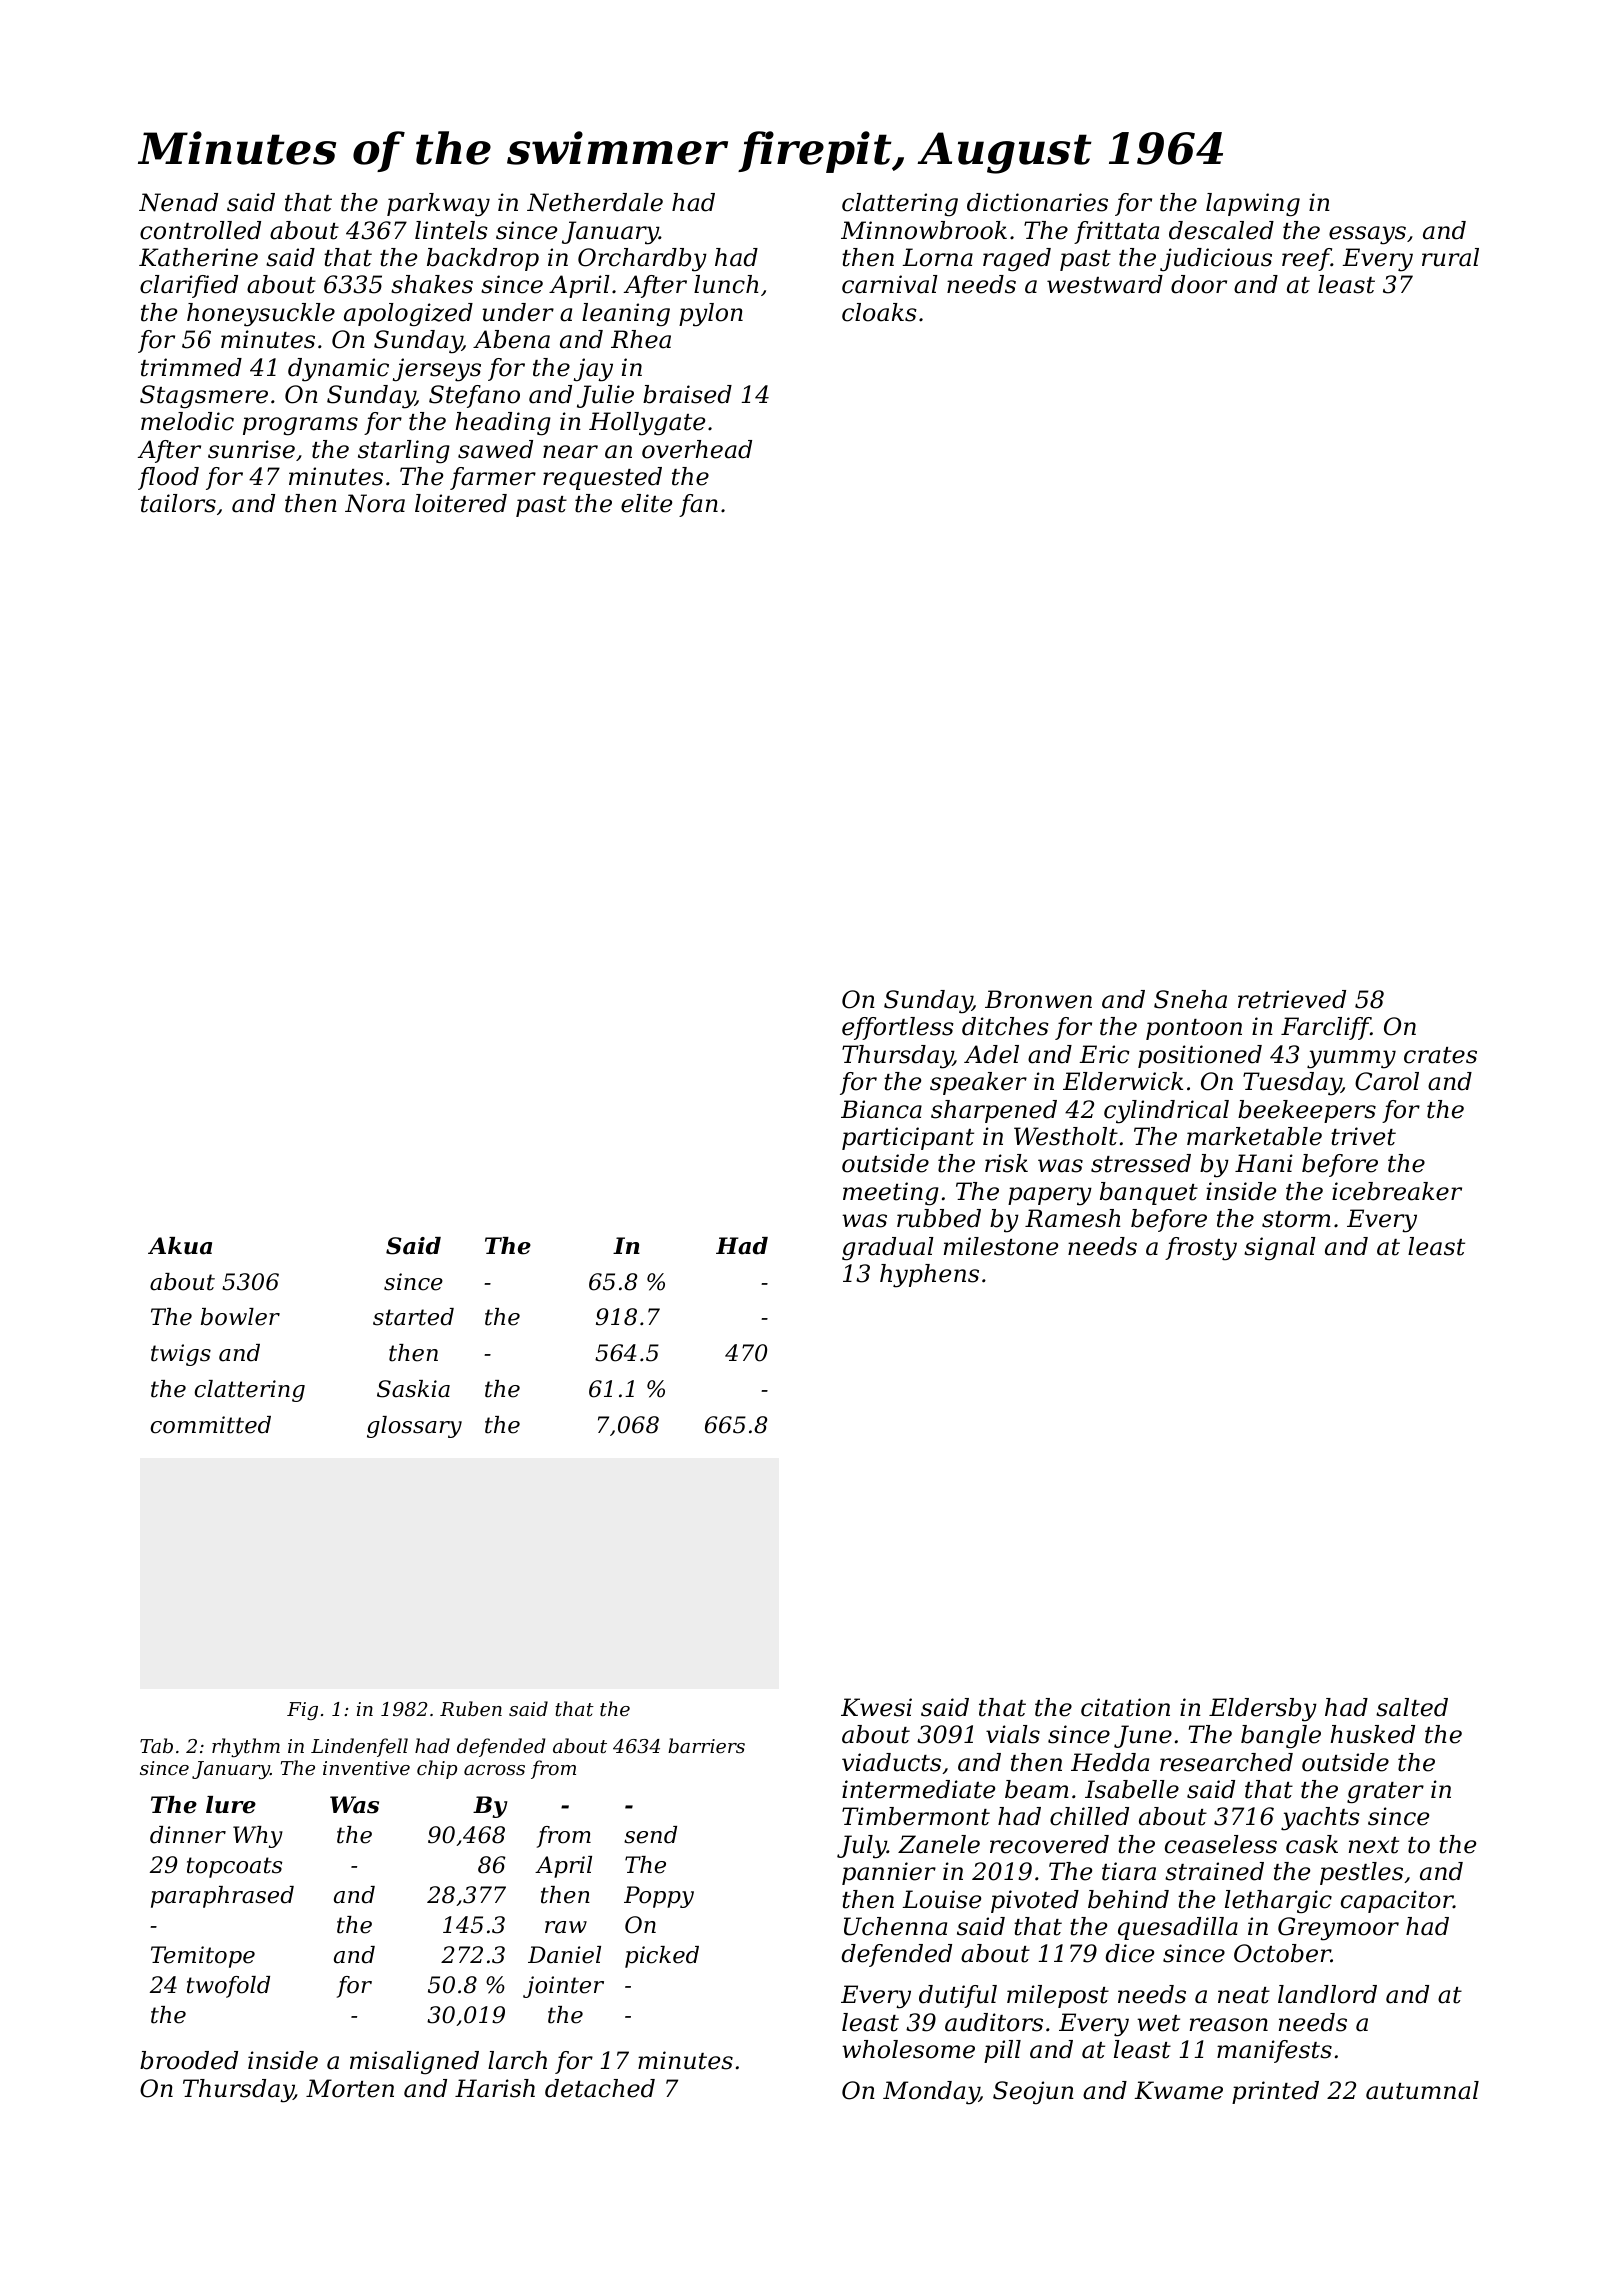  Describe the element at coordinates (203, 1957) in the image. I see `Temitope` at that location.
